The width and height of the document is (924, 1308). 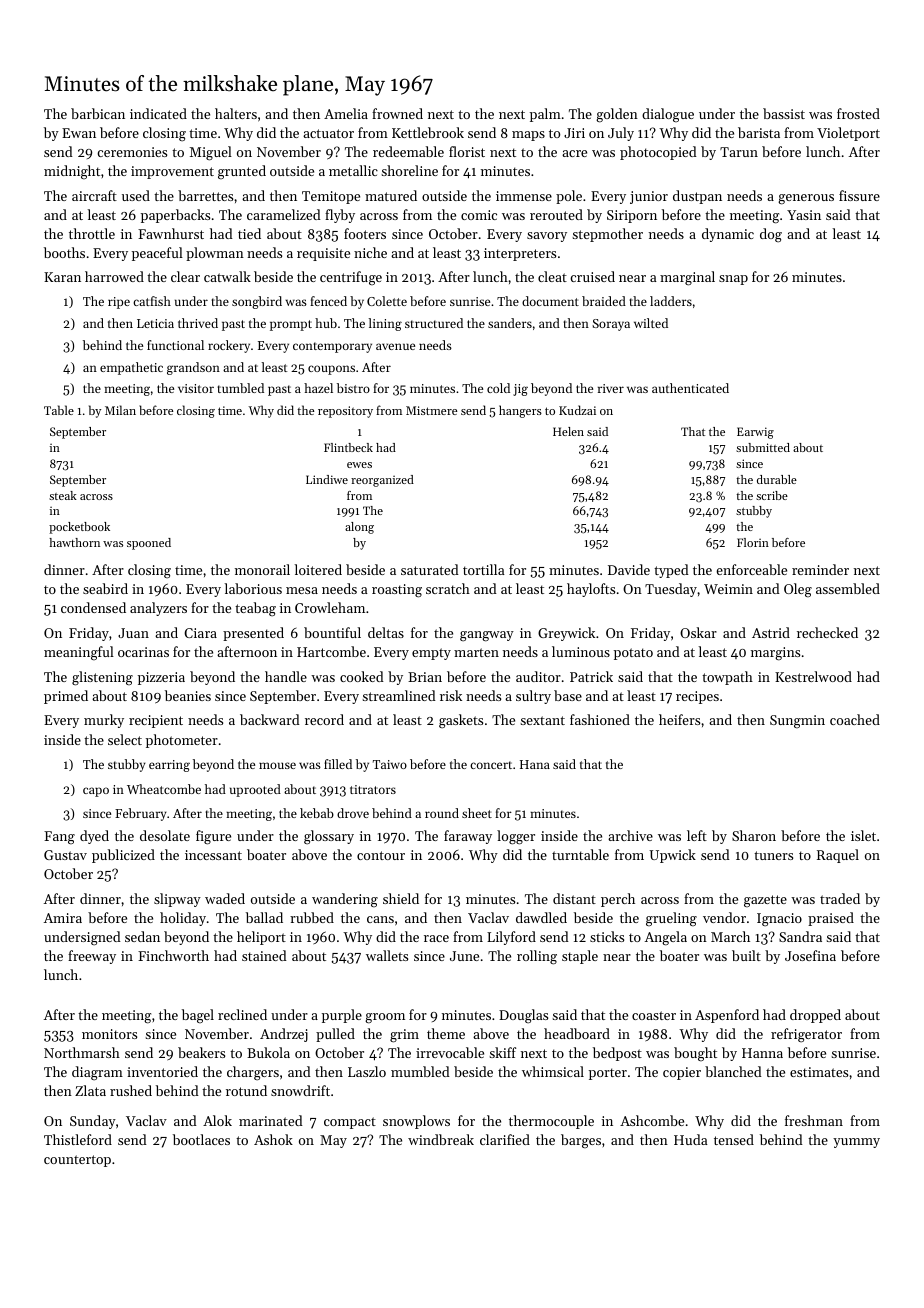 I want to click on coached, so click(x=855, y=719).
